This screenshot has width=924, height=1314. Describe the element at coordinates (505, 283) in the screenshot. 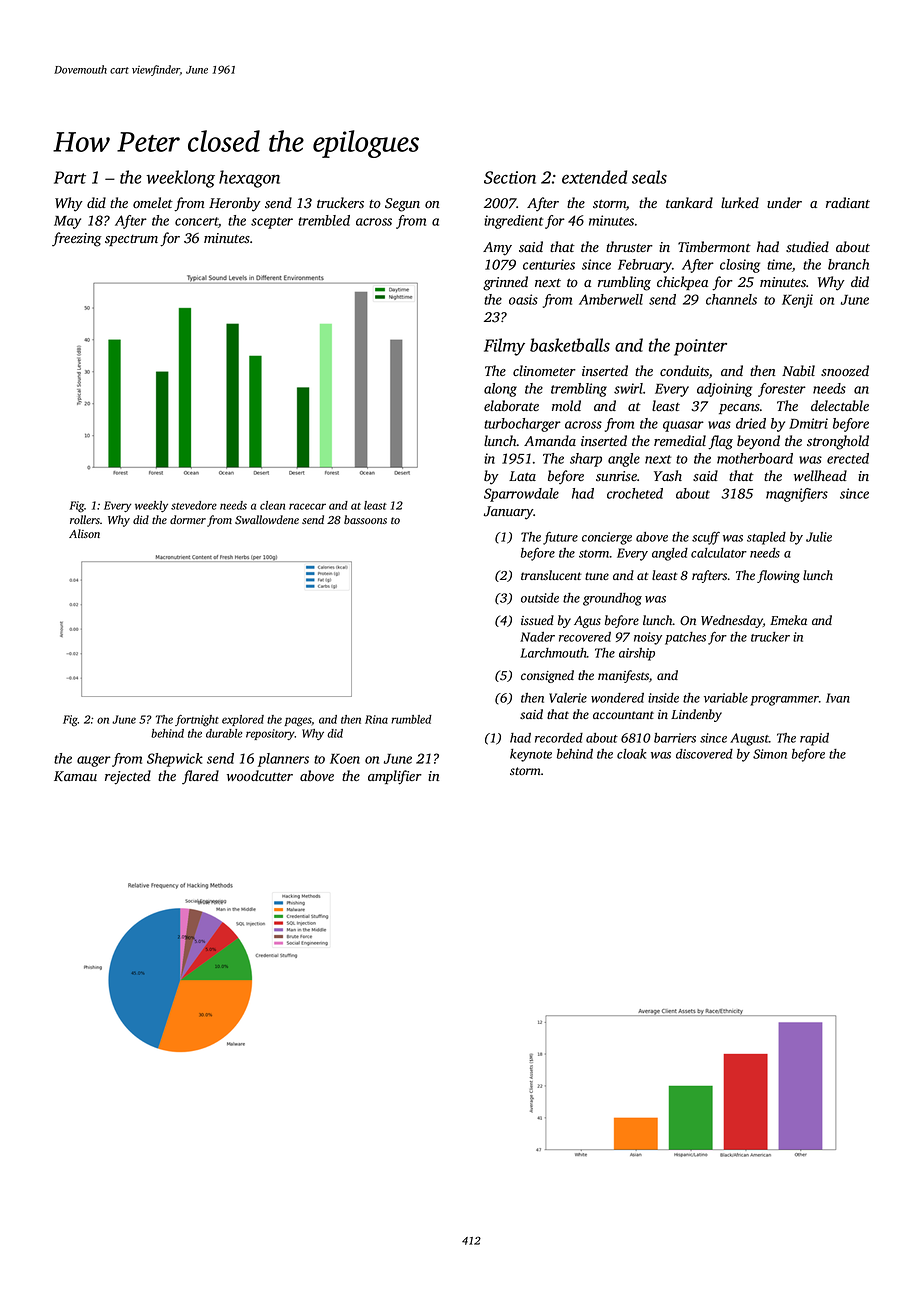

I see `grinned` at that location.
